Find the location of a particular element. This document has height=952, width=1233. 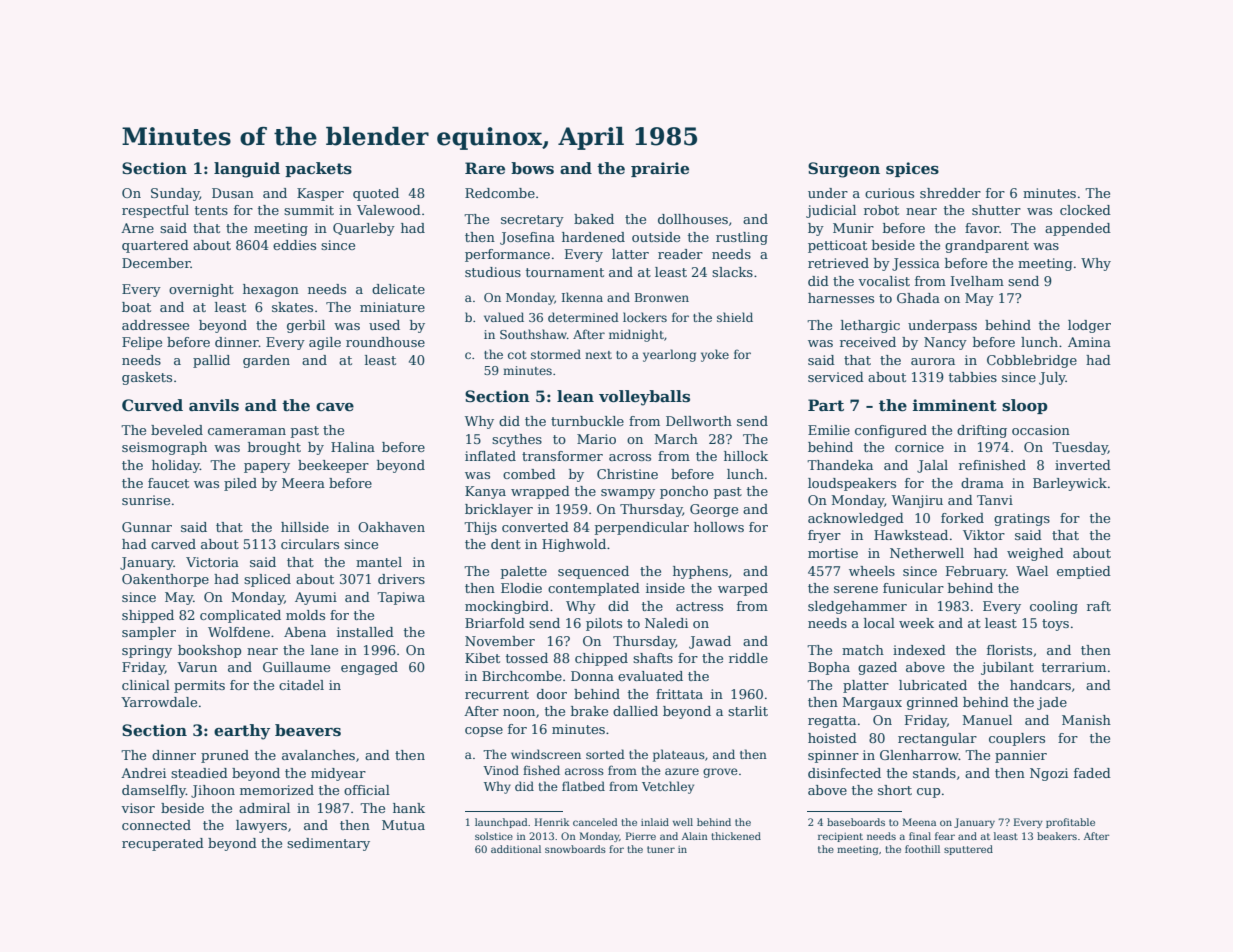

permits is located at coordinates (199, 686).
